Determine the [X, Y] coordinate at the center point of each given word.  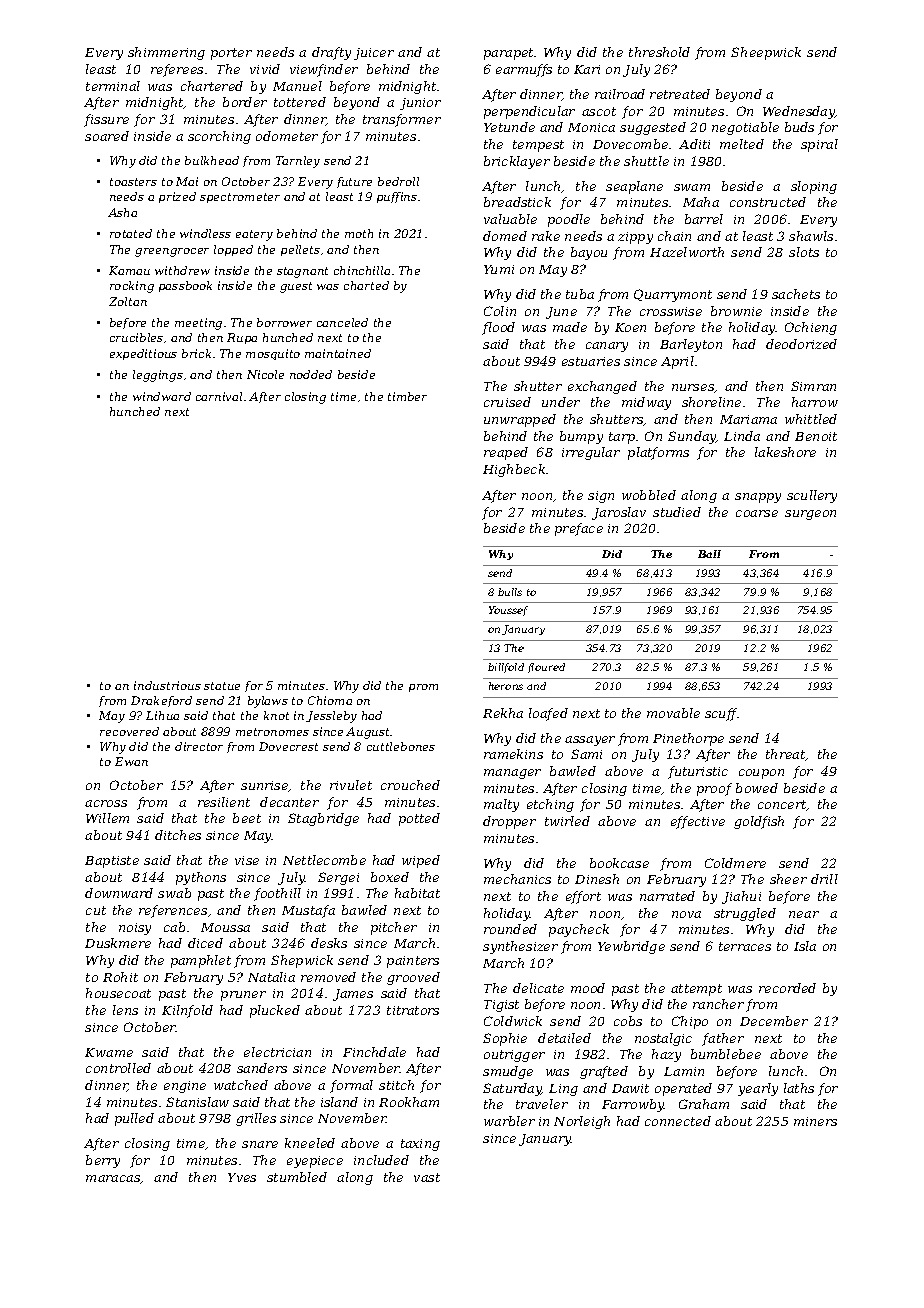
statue [222, 686]
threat [786, 755]
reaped [506, 453]
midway [646, 403]
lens [125, 1010]
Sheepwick [766, 53]
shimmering [166, 53]
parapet [509, 54]
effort [583, 897]
